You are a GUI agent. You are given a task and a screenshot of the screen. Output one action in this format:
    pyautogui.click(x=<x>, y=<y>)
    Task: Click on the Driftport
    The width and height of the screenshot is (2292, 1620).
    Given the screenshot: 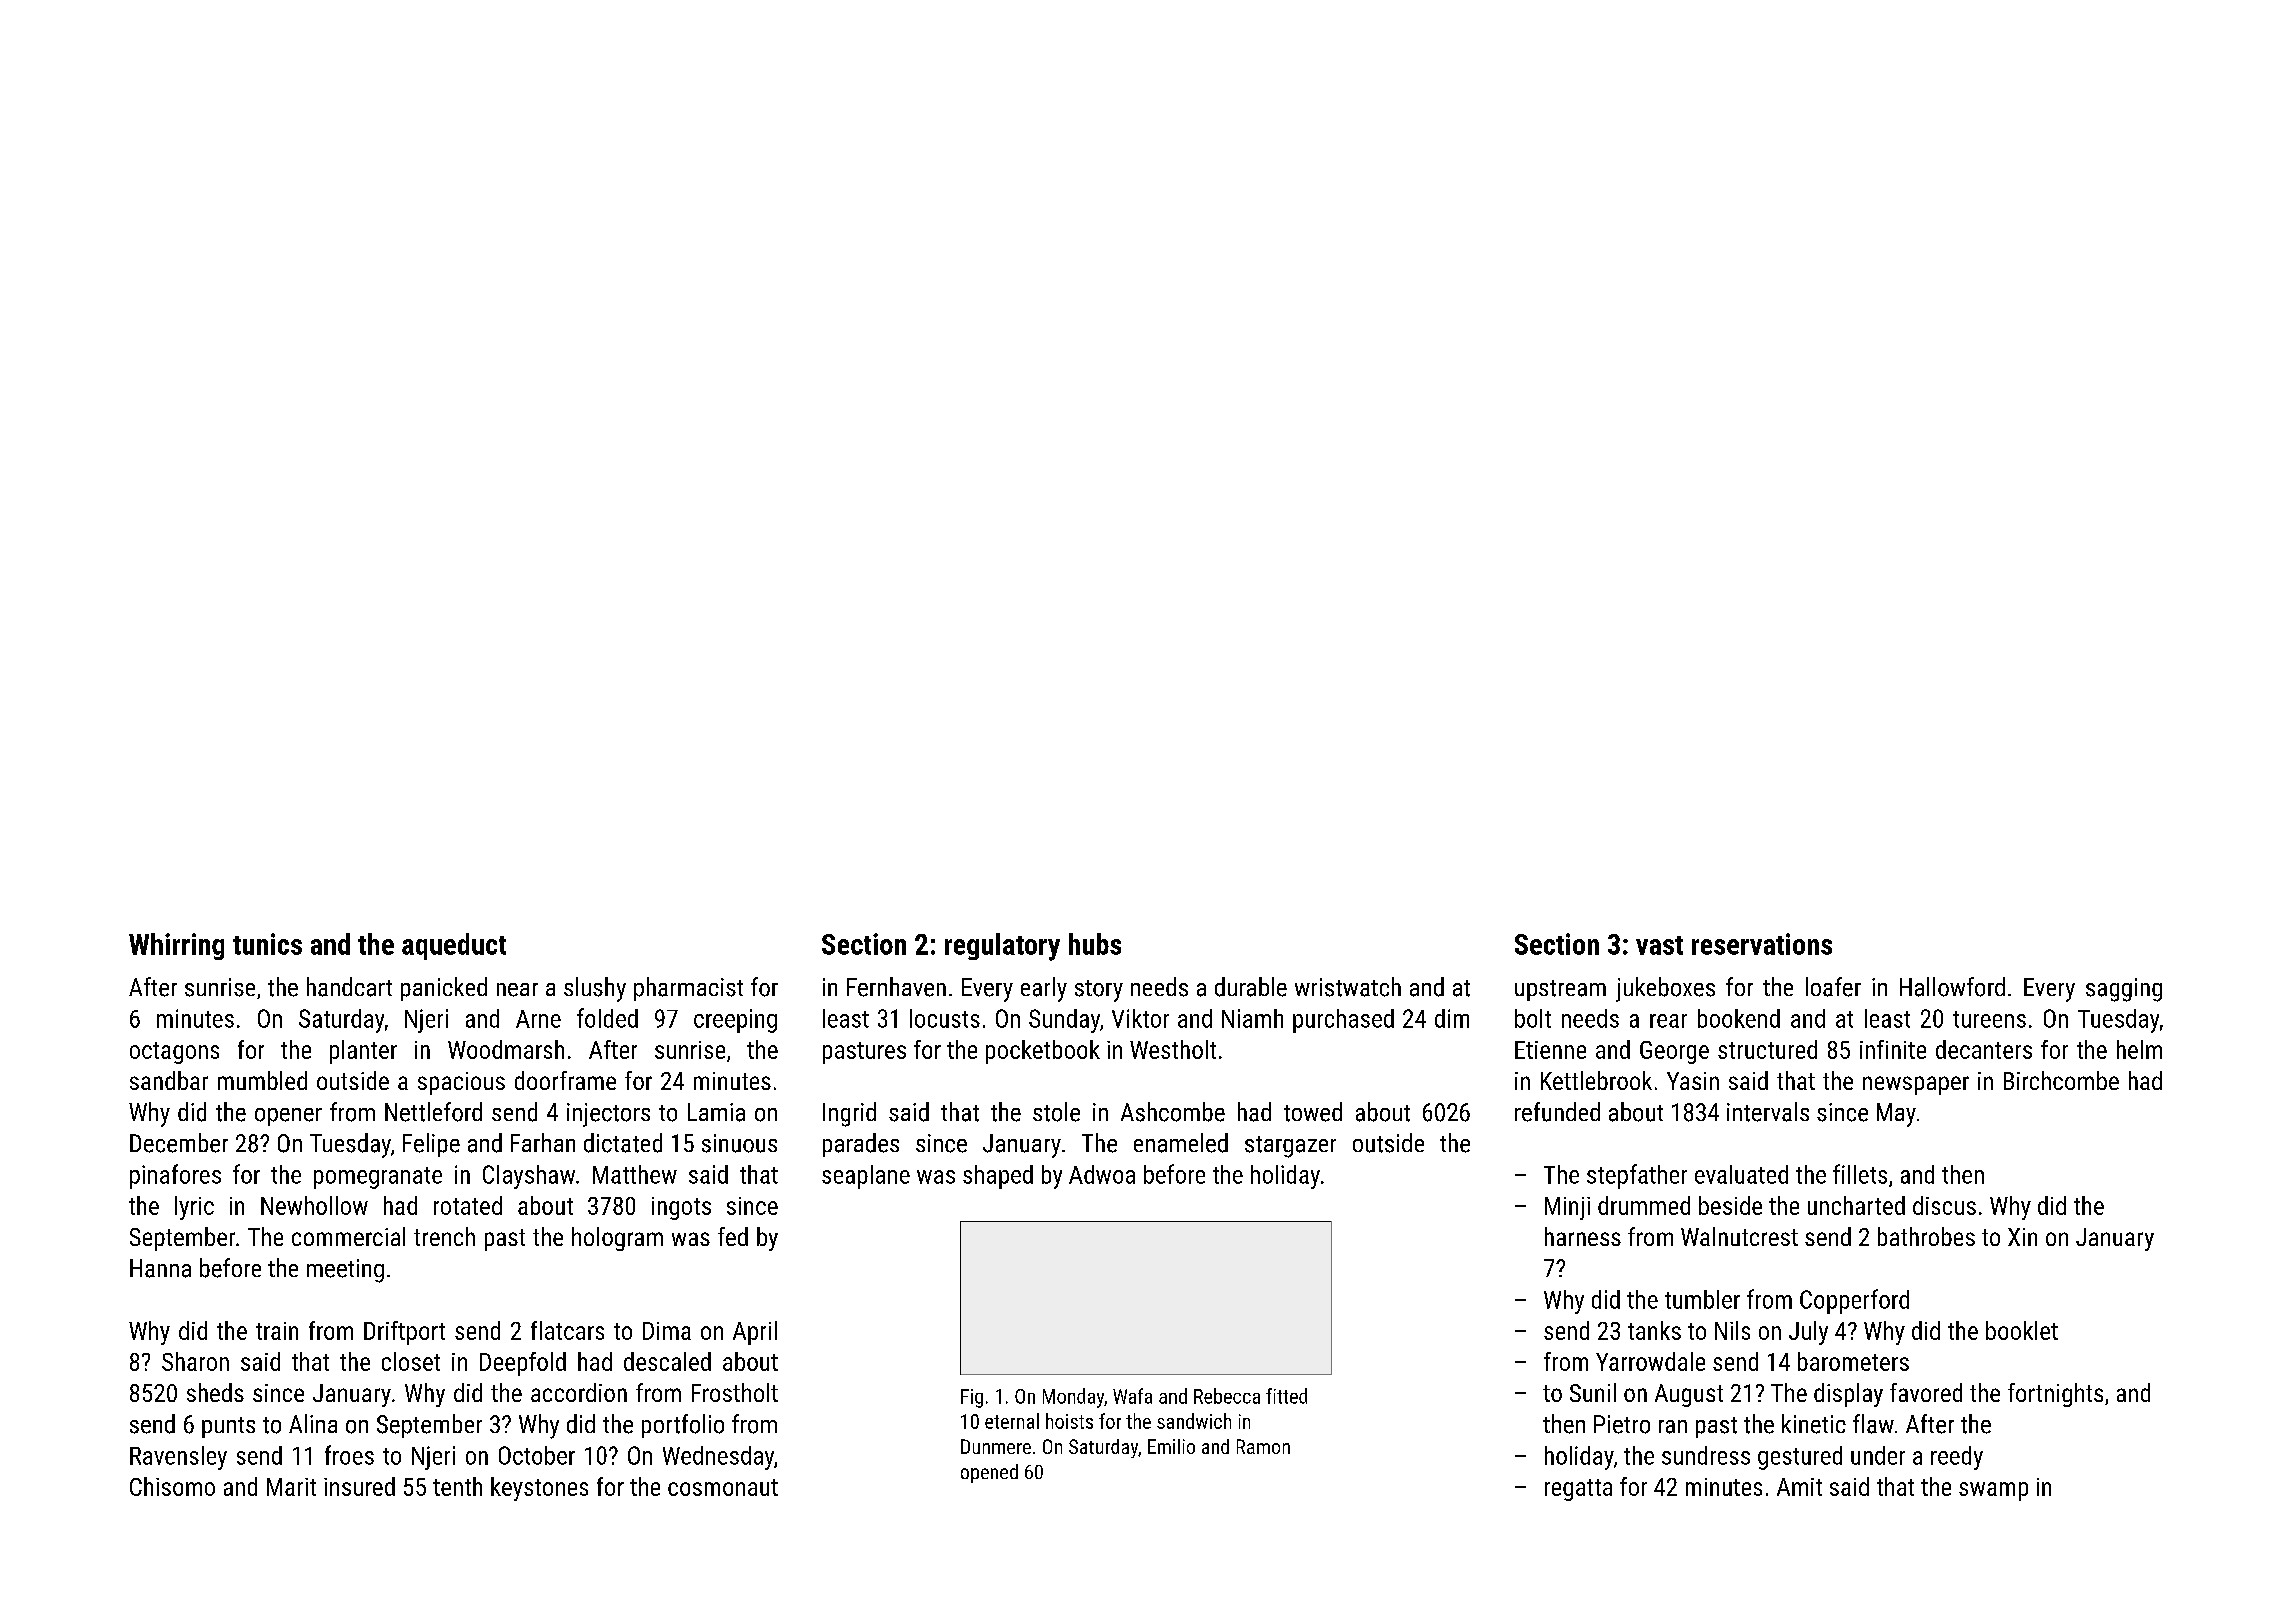 What is the action you would take?
    pyautogui.click(x=404, y=1333)
